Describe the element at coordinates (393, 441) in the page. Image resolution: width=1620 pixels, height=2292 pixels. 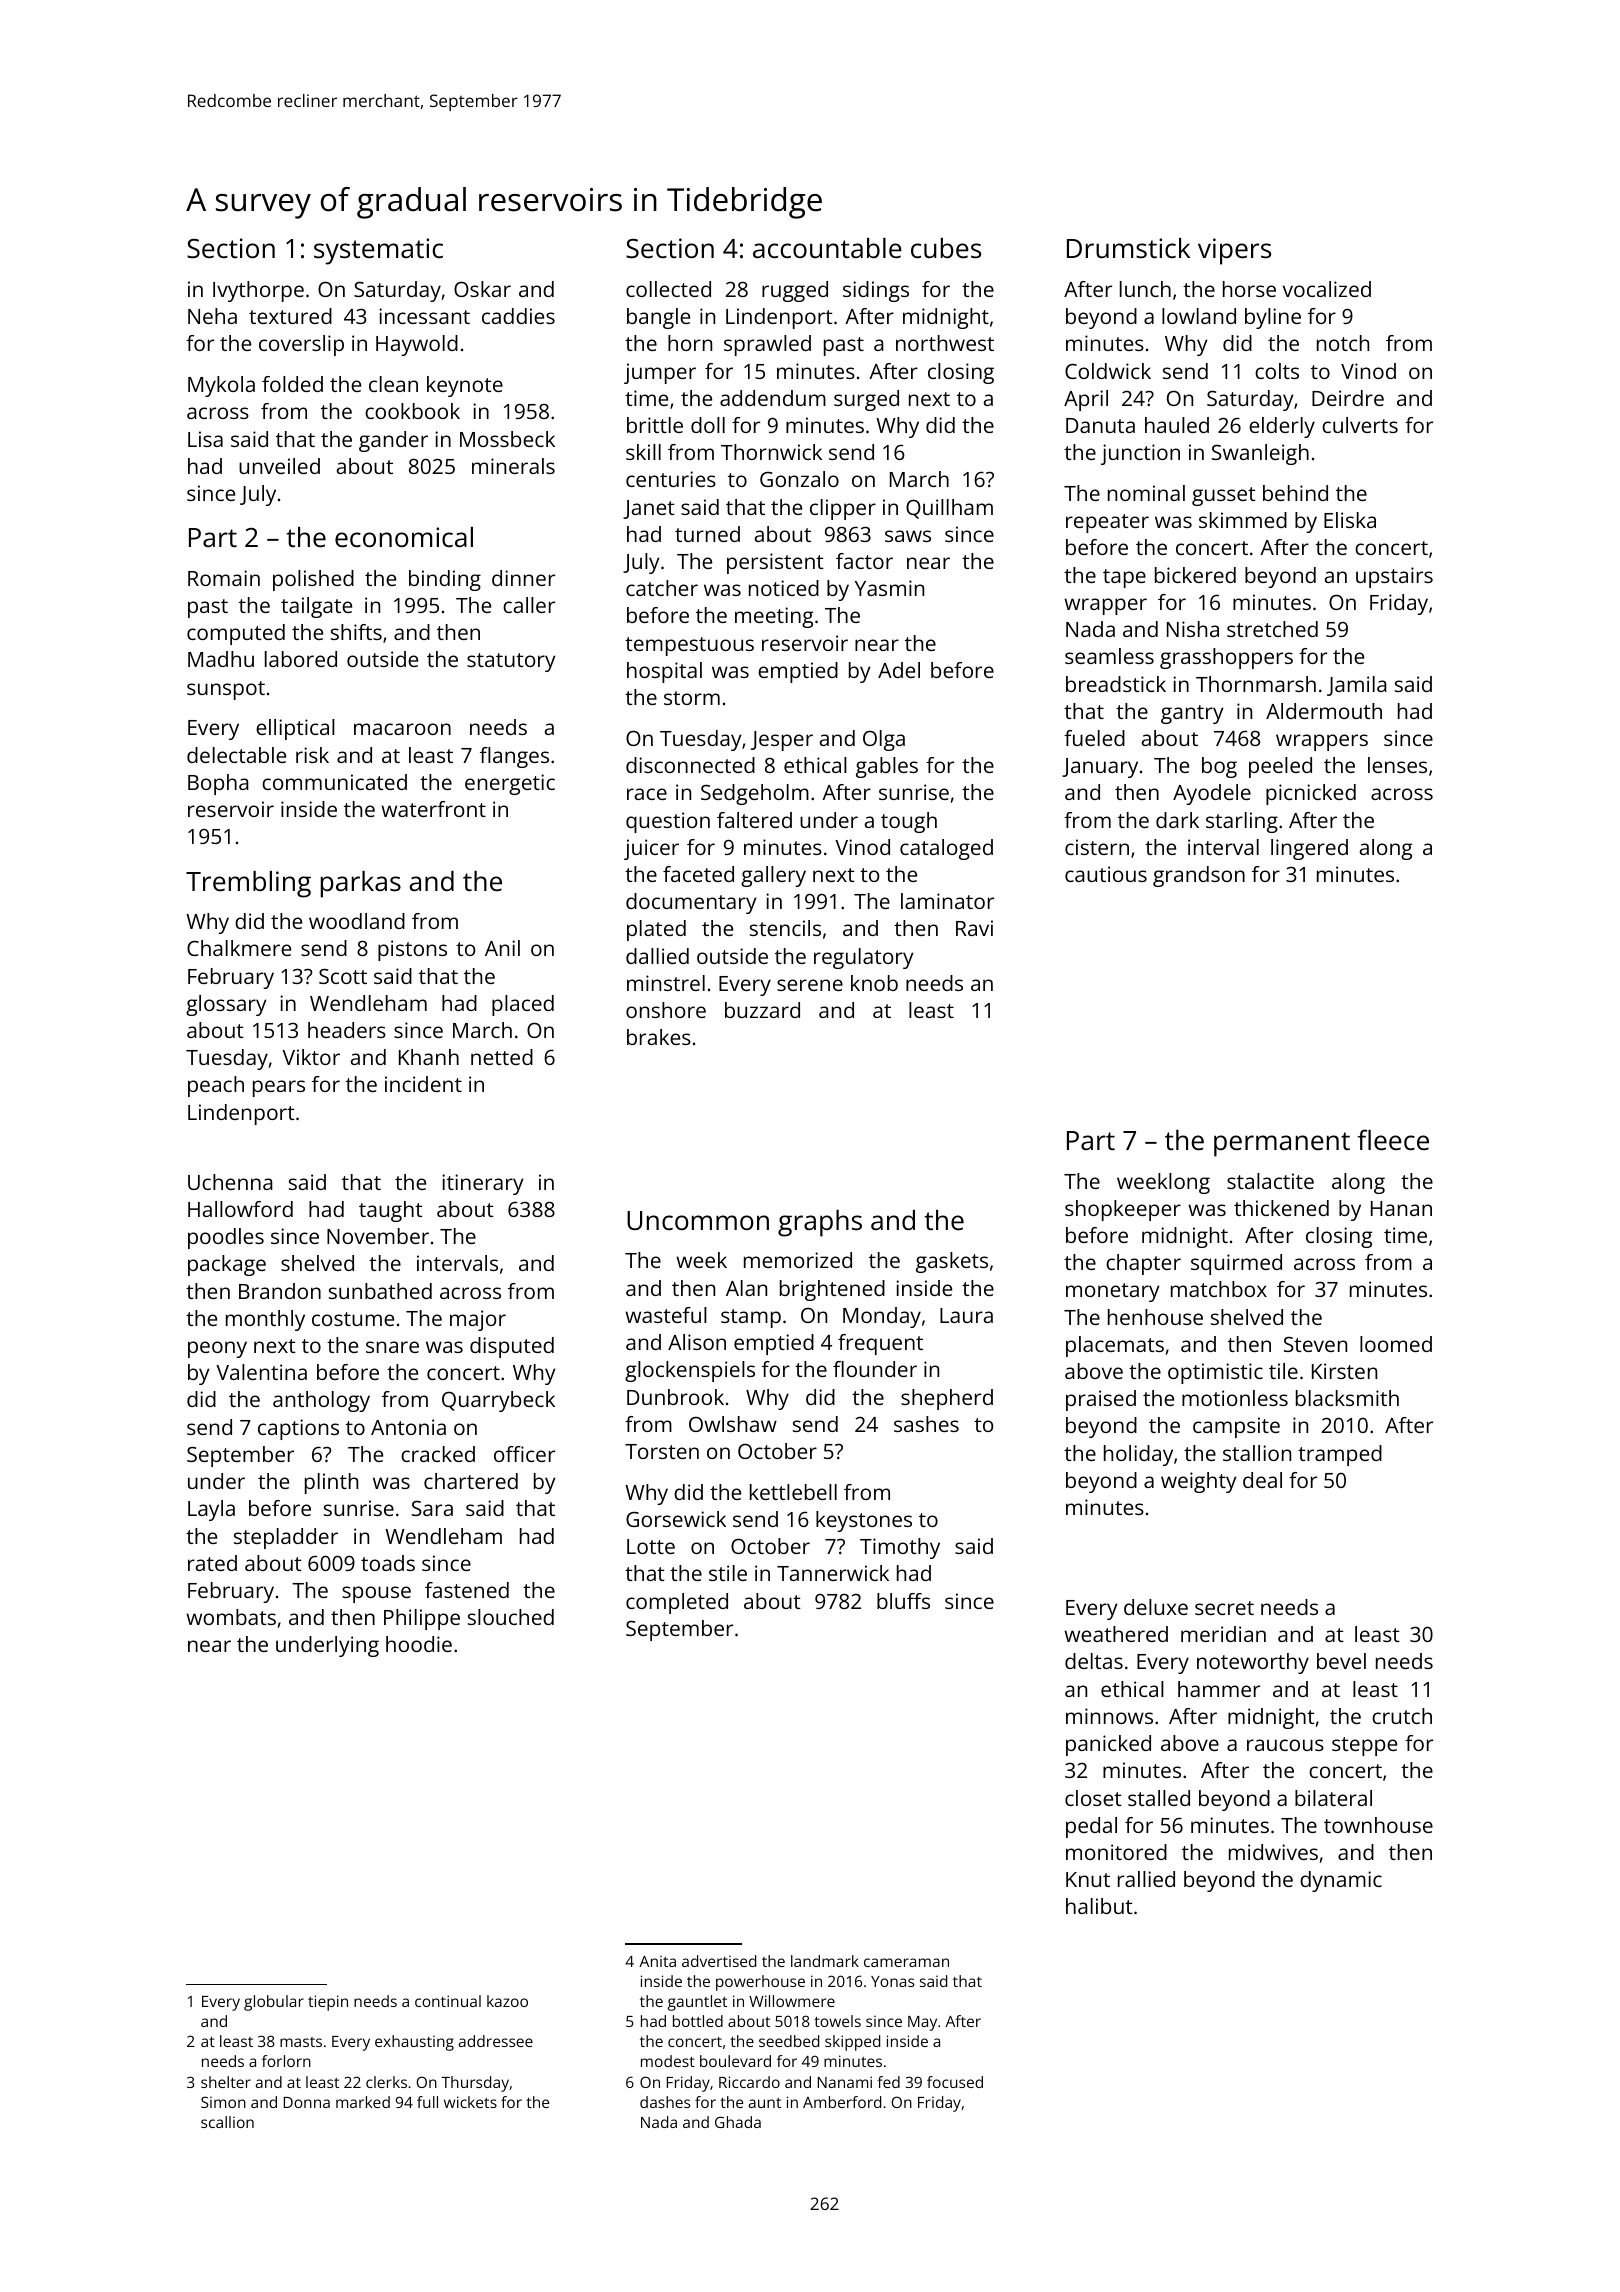
I see `gander` at that location.
